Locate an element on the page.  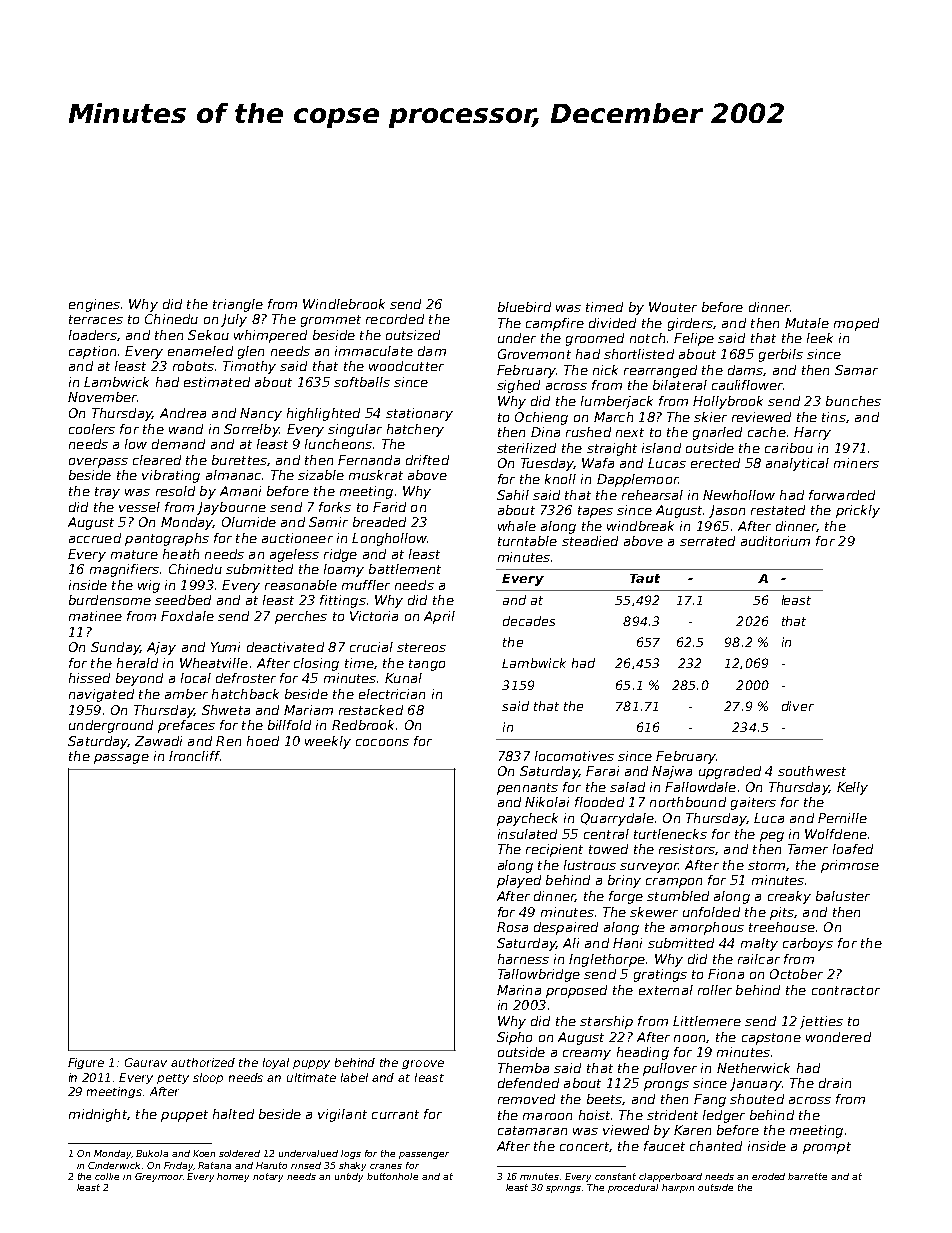
auditorium is located at coordinates (775, 541).
